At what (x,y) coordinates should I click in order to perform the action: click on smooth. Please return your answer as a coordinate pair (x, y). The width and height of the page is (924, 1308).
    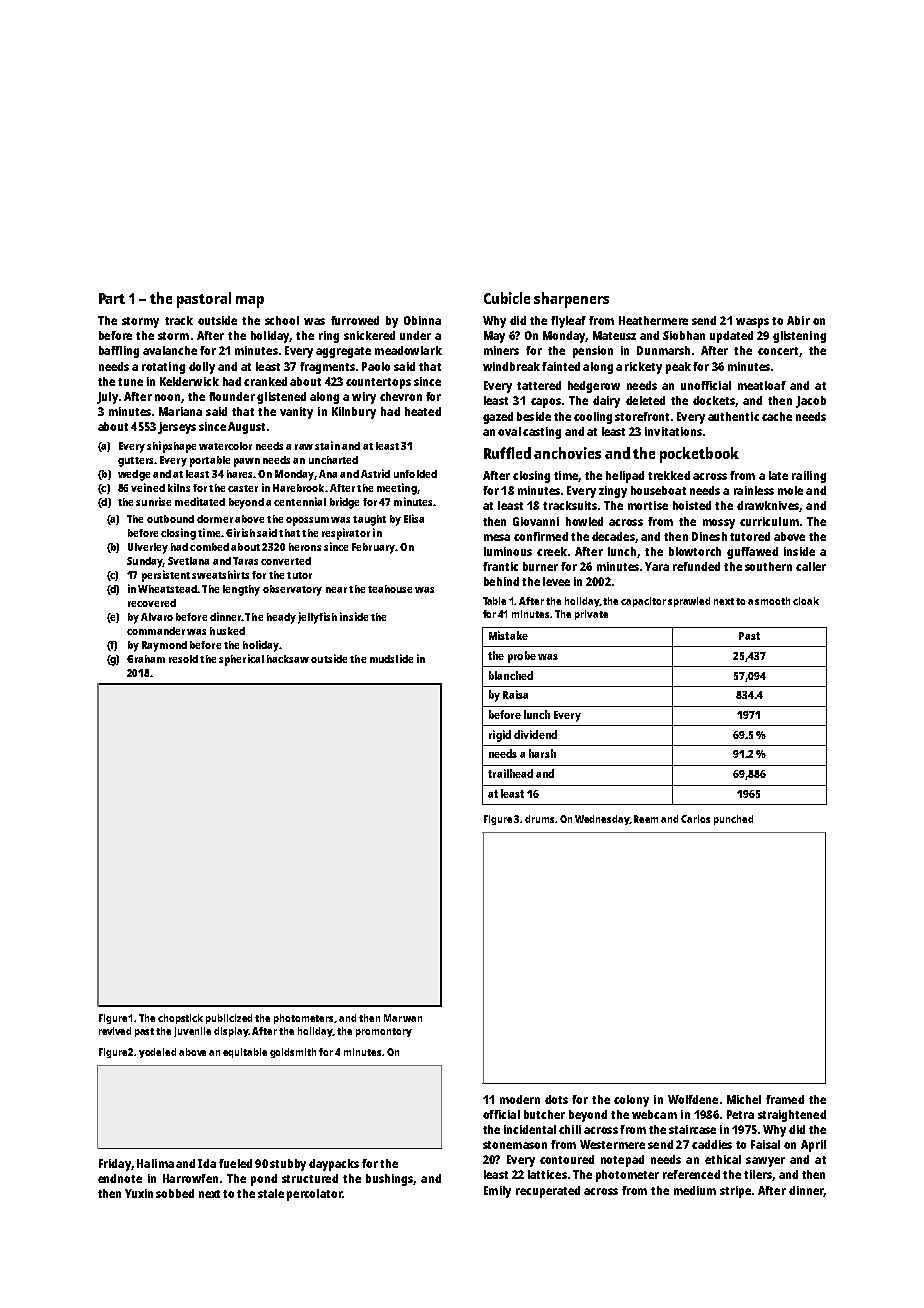
    Looking at the image, I should click on (772, 601).
